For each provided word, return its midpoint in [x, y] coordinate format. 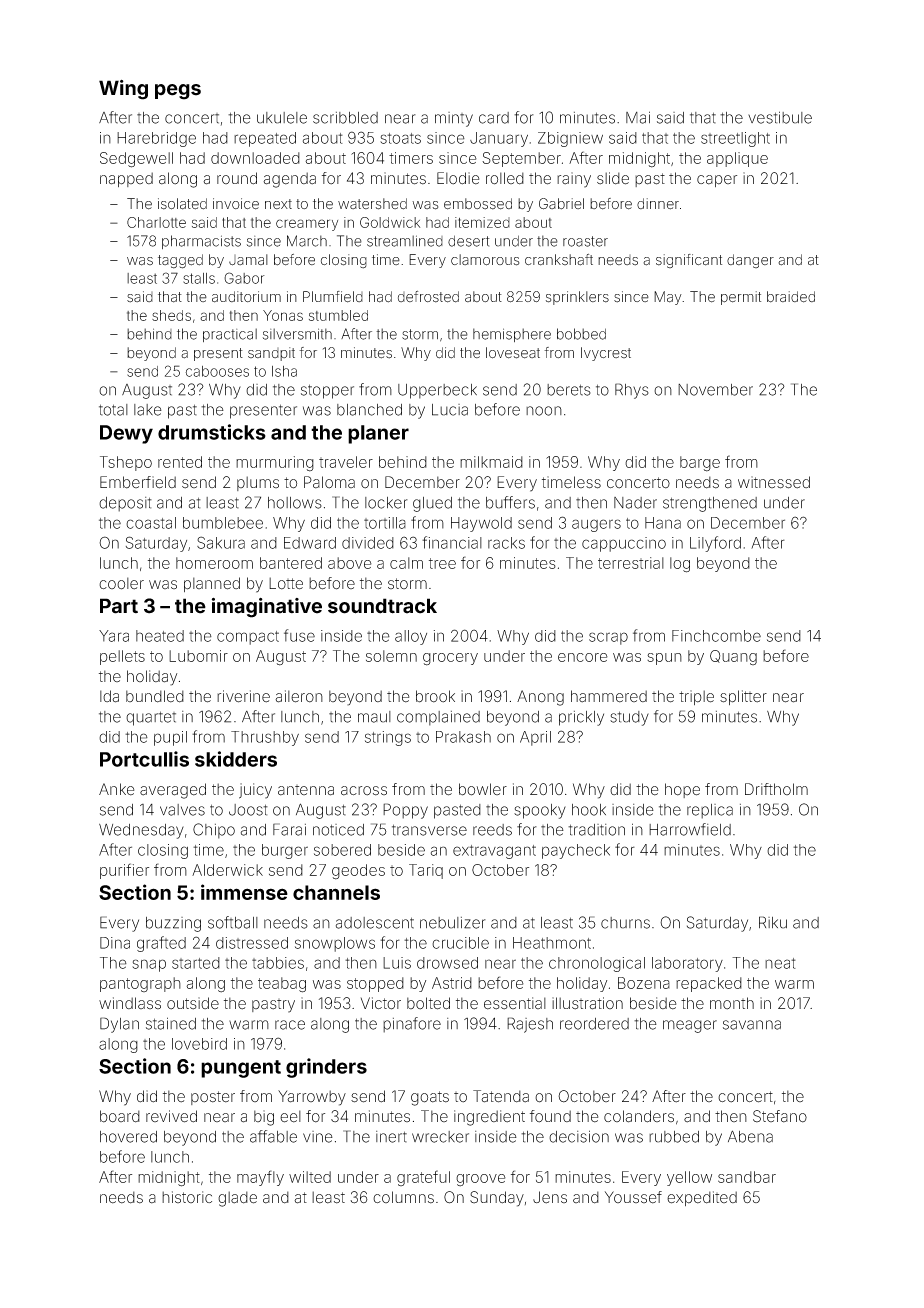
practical [230, 335]
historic [187, 1197]
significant [689, 261]
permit [741, 298]
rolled [505, 178]
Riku [773, 922]
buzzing [173, 924]
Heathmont [552, 943]
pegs [178, 92]
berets [569, 390]
